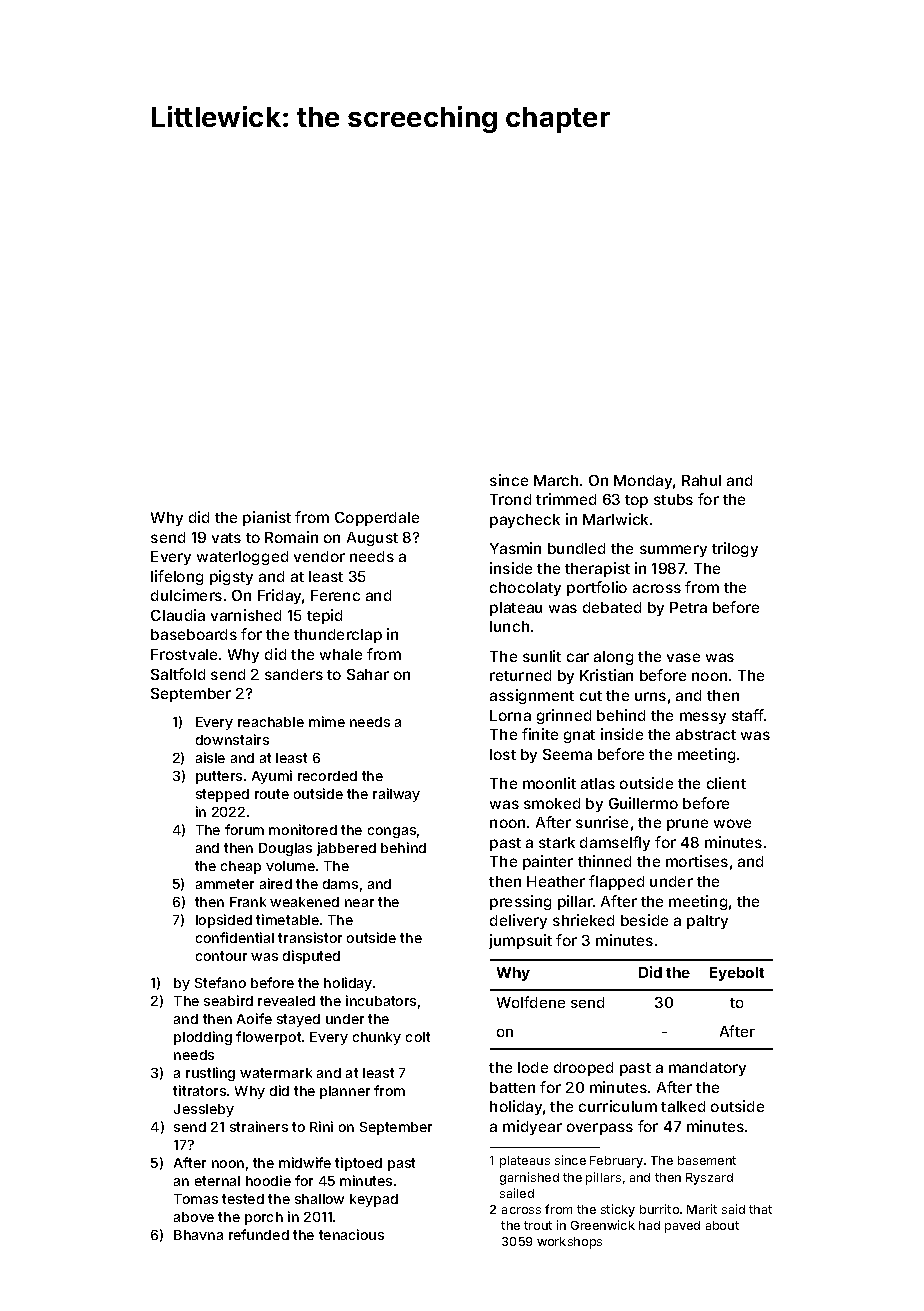 The image size is (924, 1311). What do you see at coordinates (259, 1234) in the image?
I see `refunded` at bounding box center [259, 1234].
